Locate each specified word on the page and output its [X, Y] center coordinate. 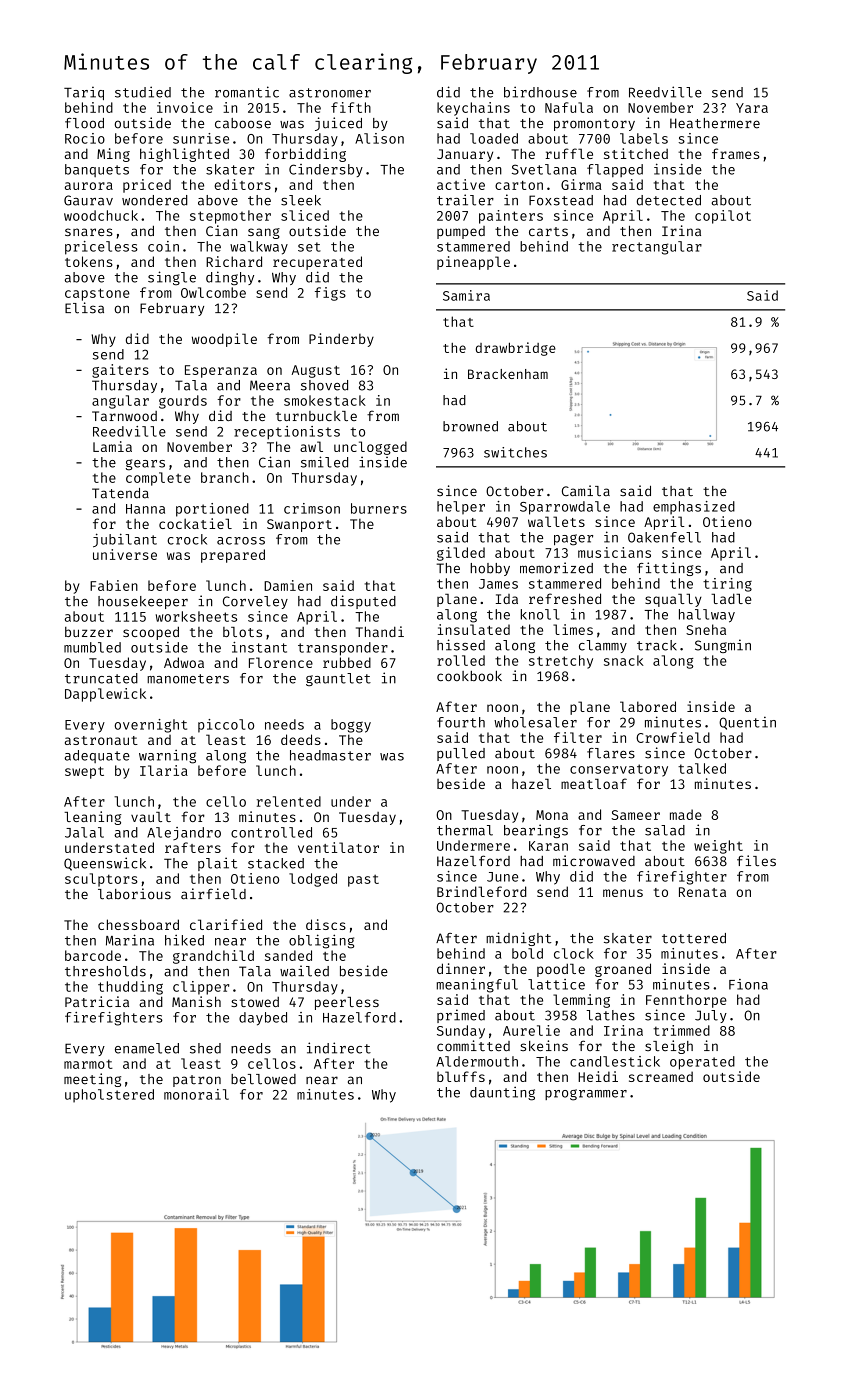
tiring [727, 585]
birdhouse [540, 92]
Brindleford [481, 891]
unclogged [370, 448]
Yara [752, 108]
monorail [196, 1094]
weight [718, 847]
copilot [723, 217]
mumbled [92, 647]
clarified [226, 924]
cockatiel [195, 523]
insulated [474, 629]
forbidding [305, 155]
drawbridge [515, 349]
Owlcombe [213, 292]
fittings [669, 569]
